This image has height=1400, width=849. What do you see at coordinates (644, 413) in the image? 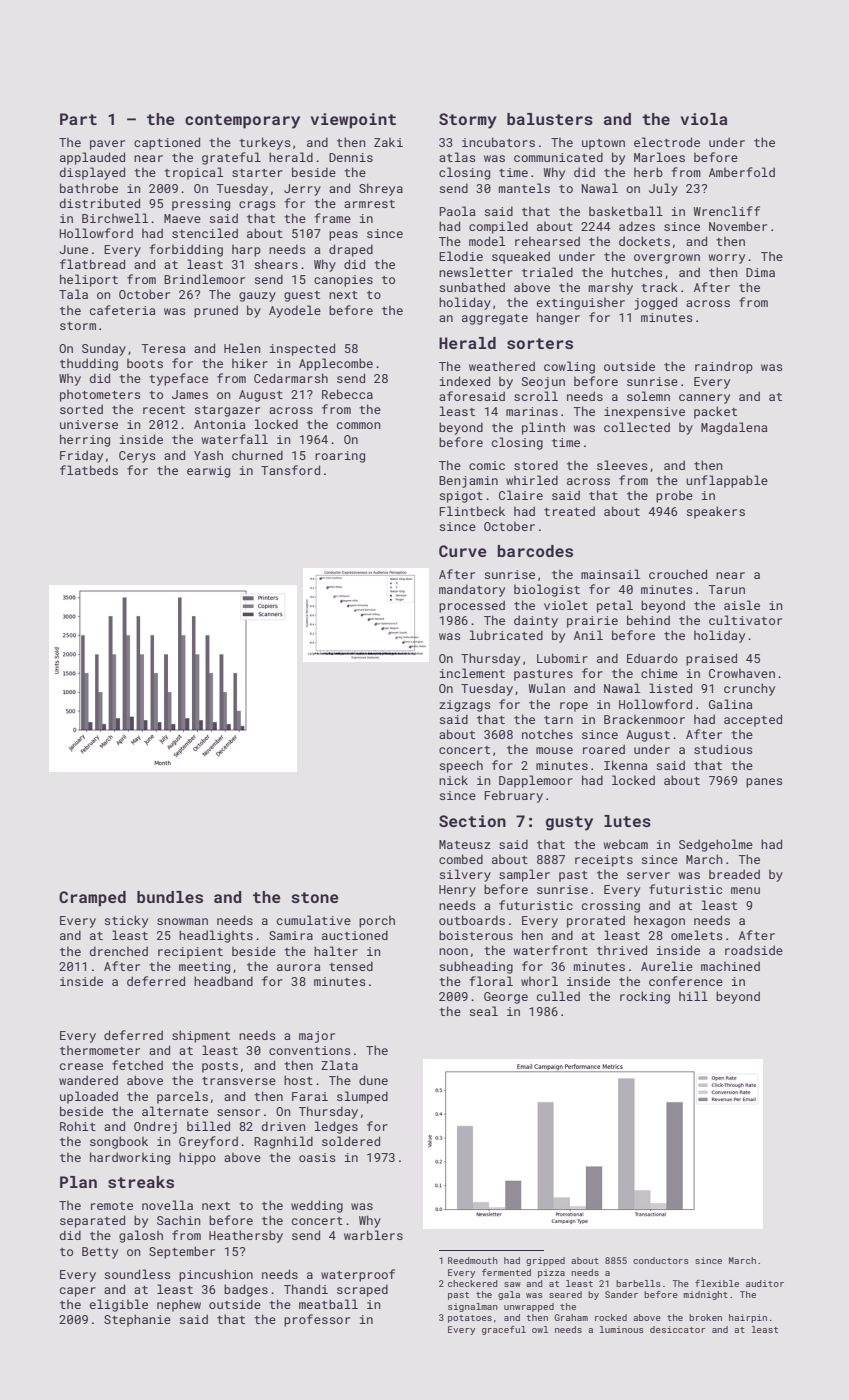
I see `inexpensive` at bounding box center [644, 413].
